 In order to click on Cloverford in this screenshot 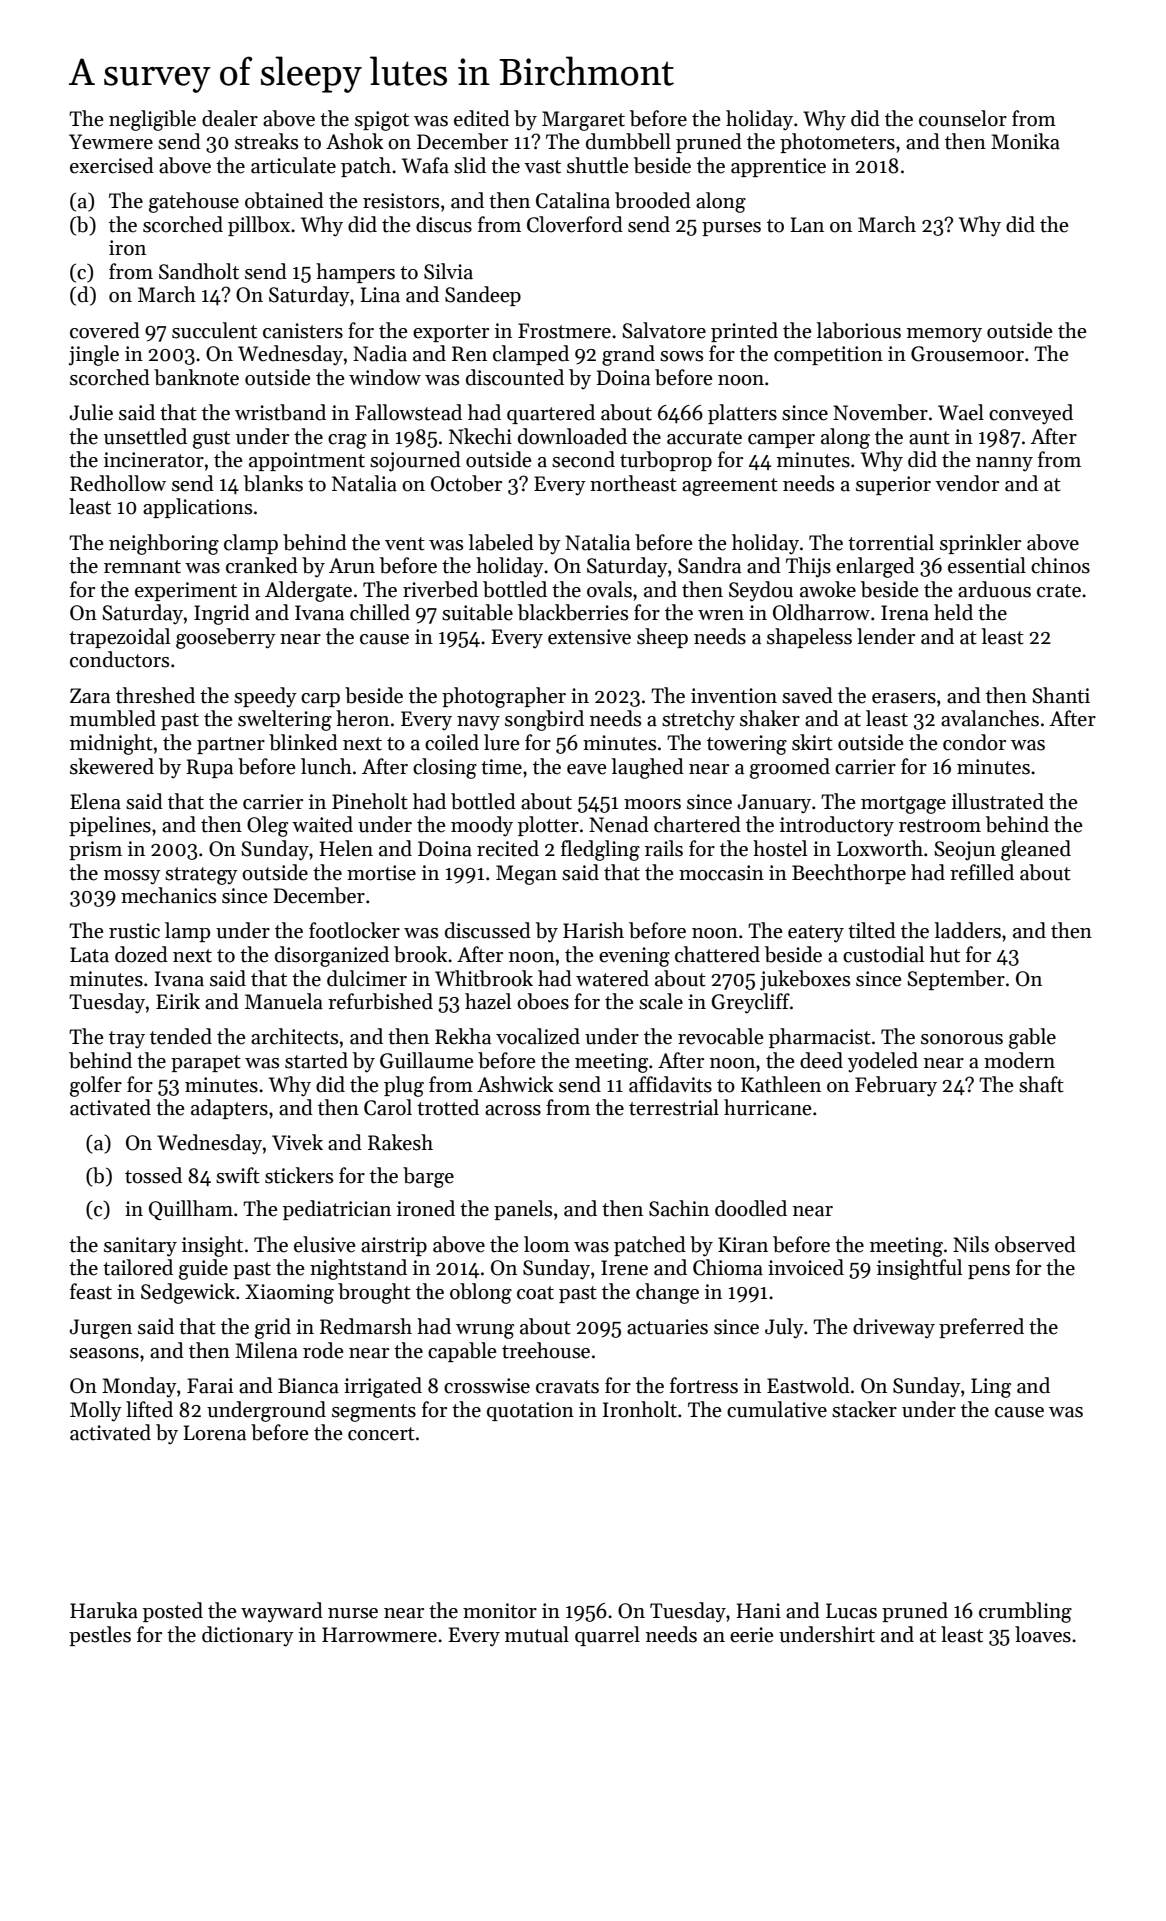, I will do `click(575, 224)`.
